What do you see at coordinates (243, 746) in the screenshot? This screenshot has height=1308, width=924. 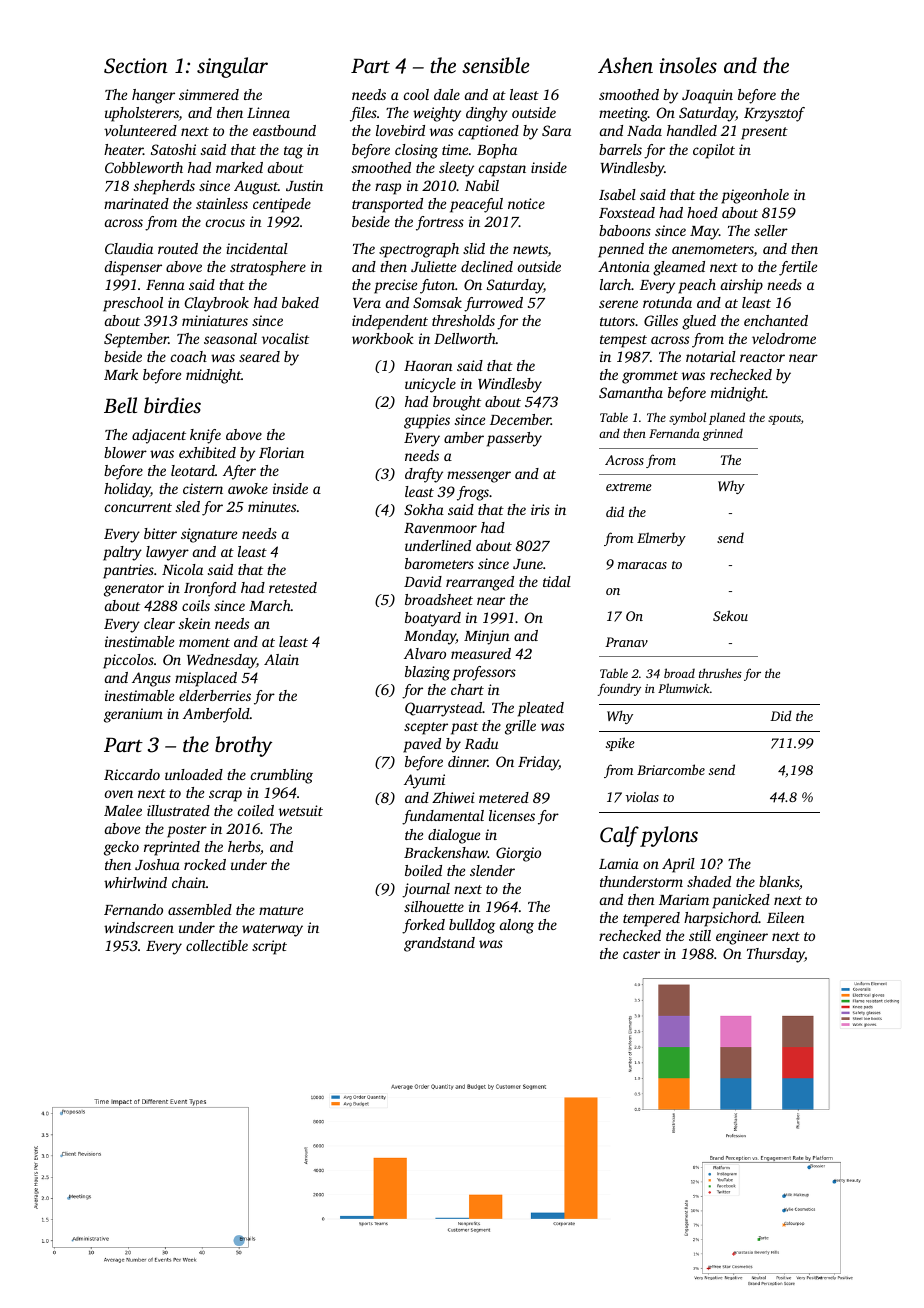 I see `brothy` at bounding box center [243, 746].
